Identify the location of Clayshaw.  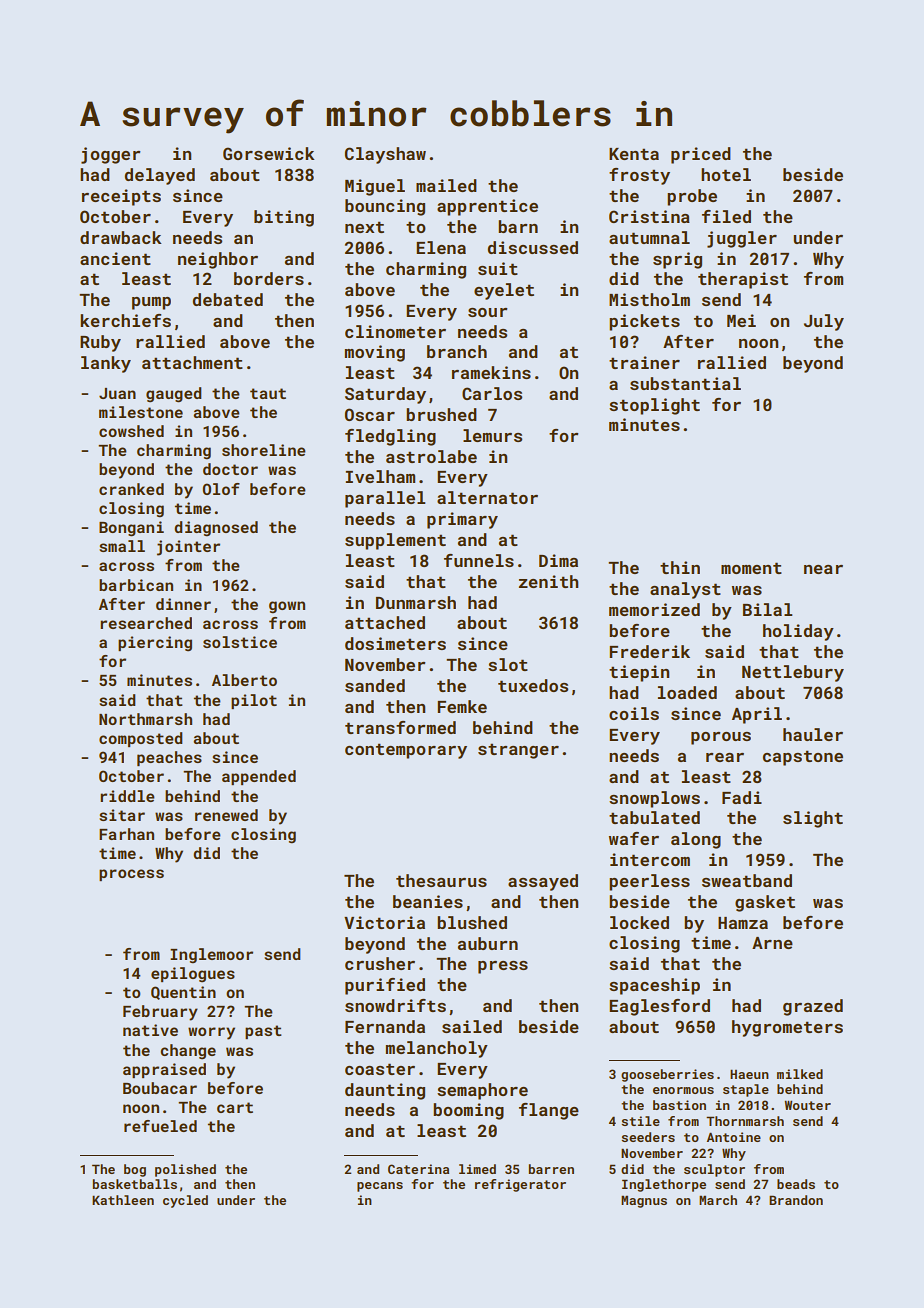
(385, 155).
